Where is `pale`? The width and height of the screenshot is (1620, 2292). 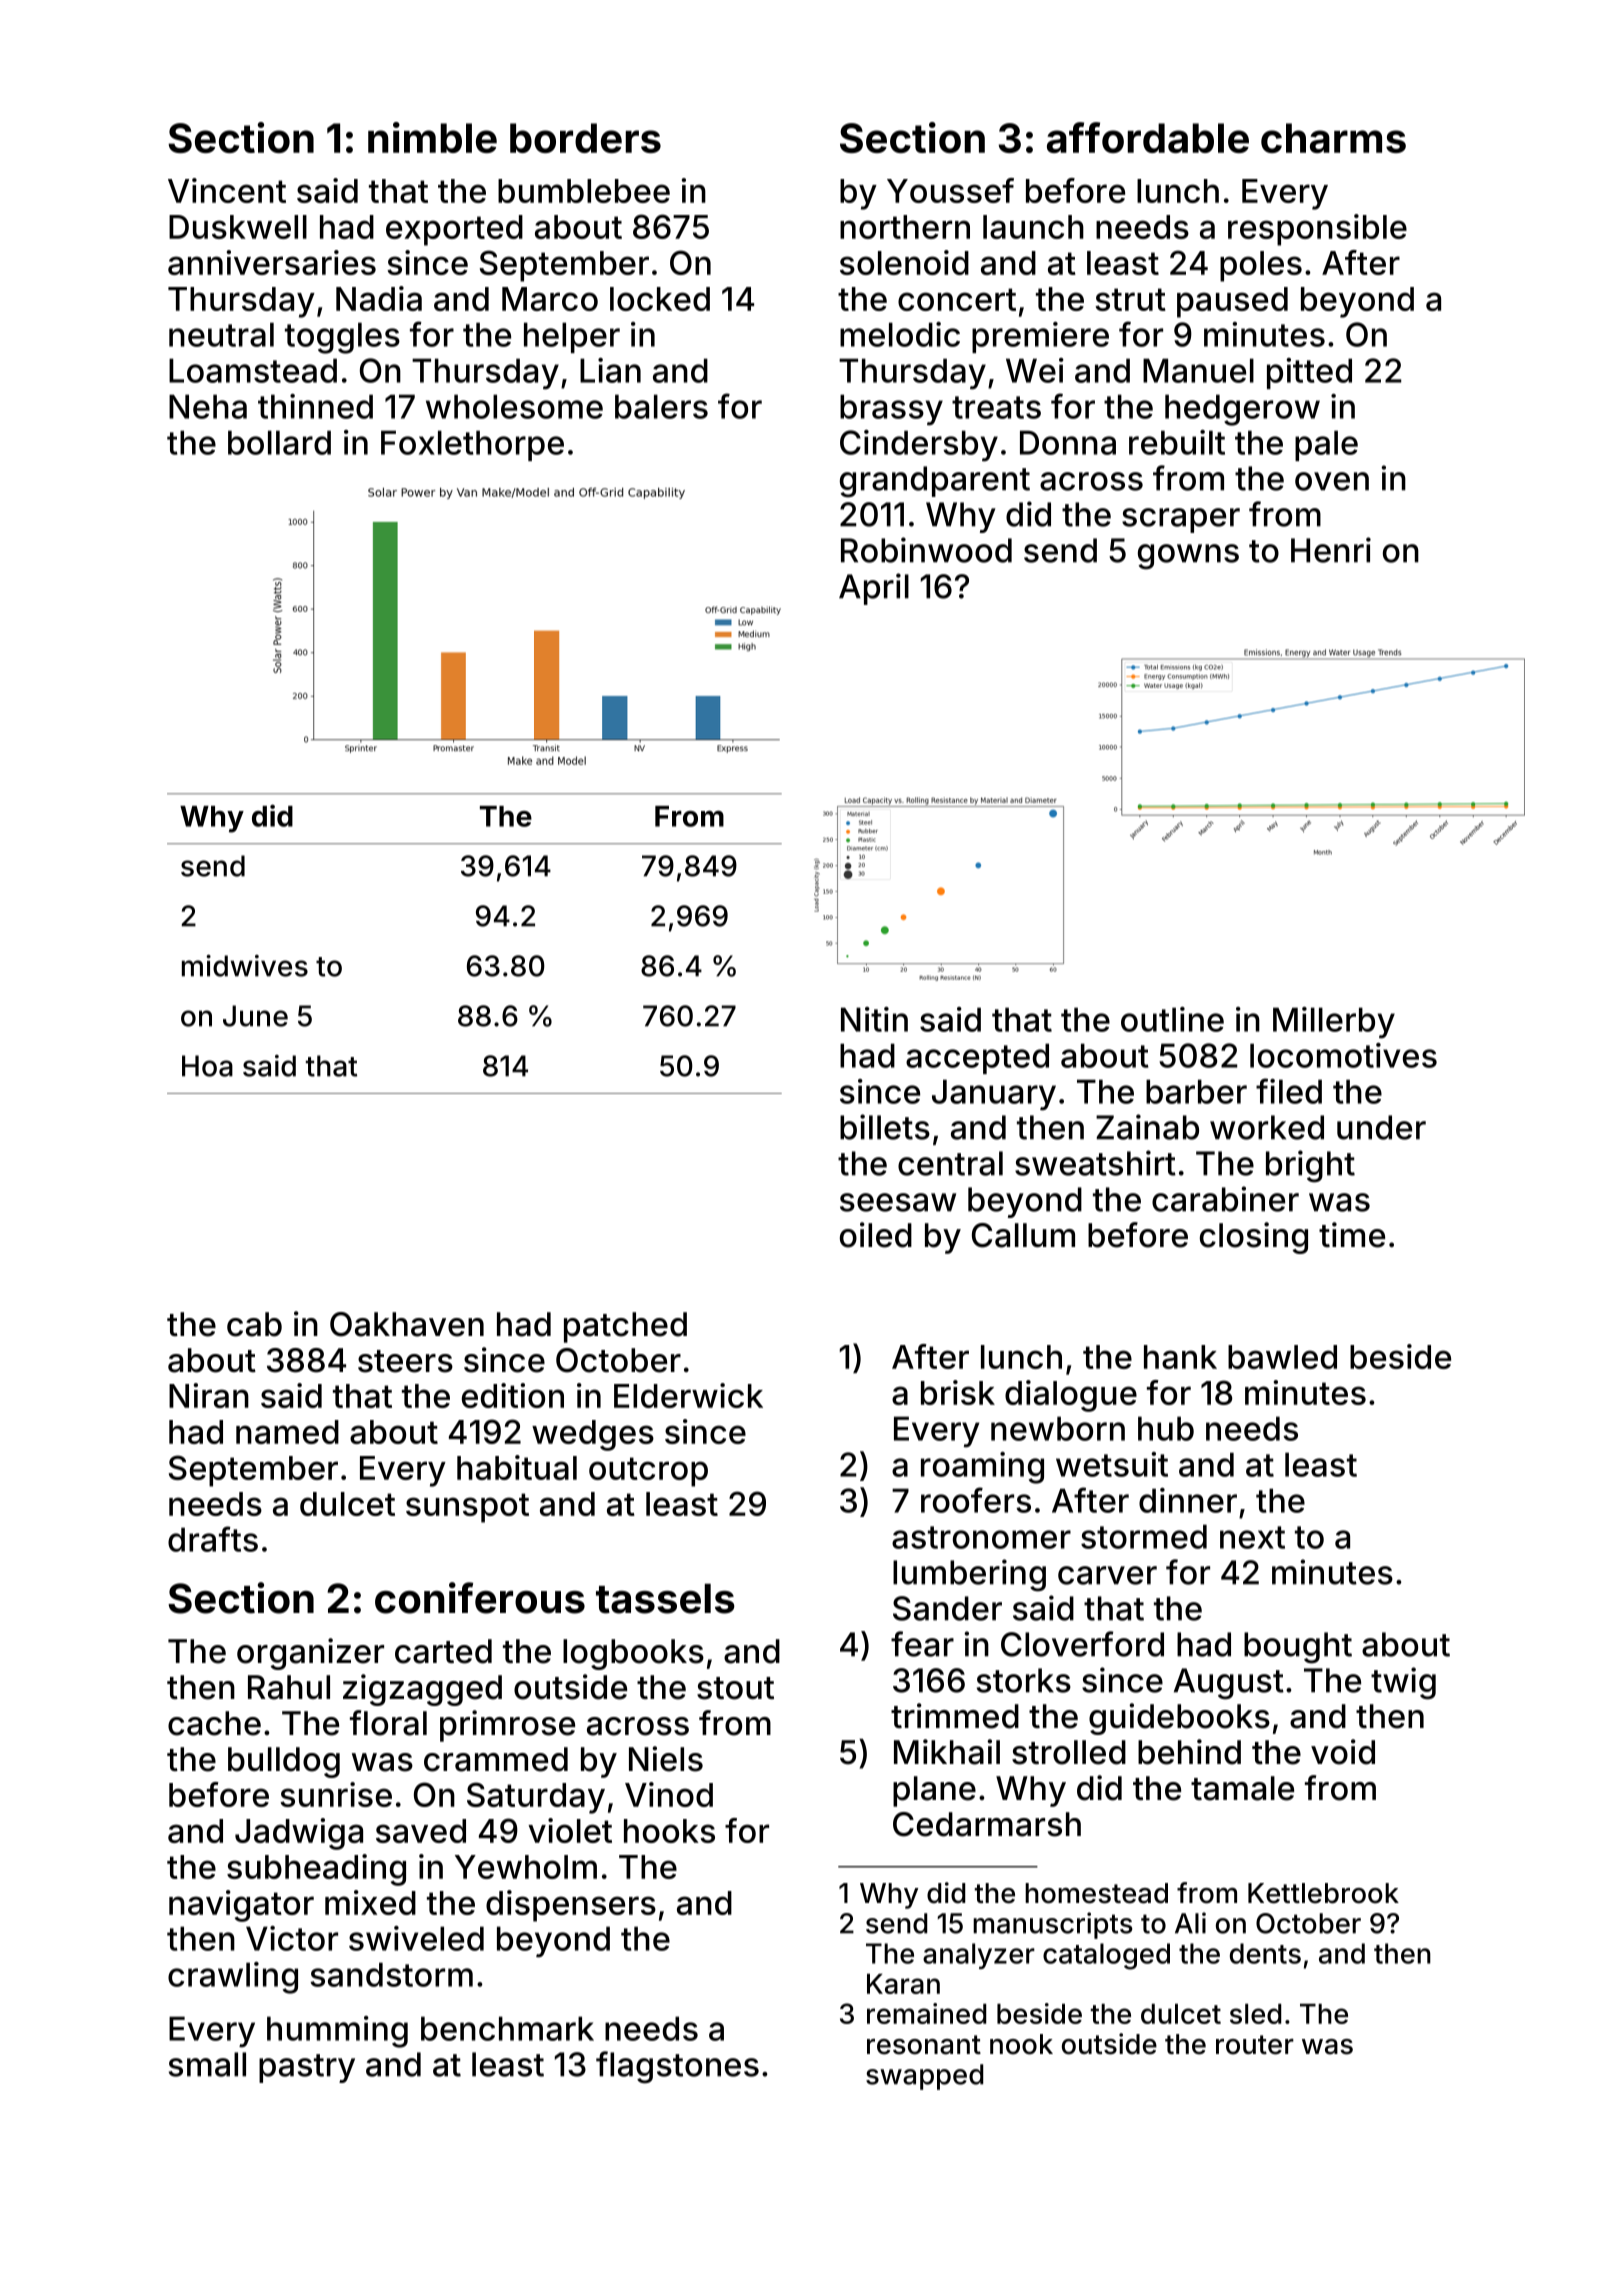
pale is located at coordinates (1326, 445).
